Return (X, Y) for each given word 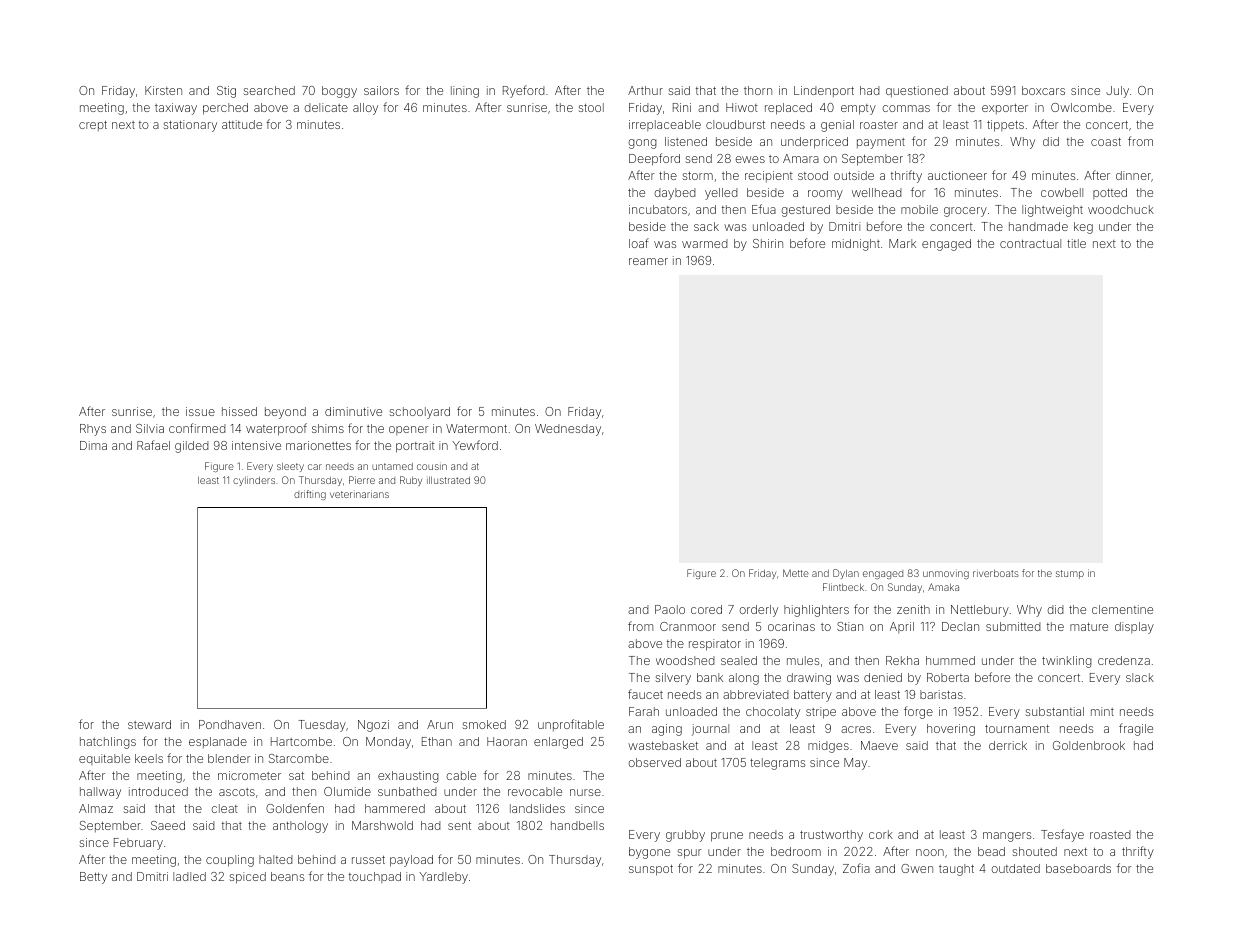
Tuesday (322, 726)
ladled (189, 876)
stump (1070, 574)
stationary (190, 126)
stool (591, 107)
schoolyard (420, 413)
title (1076, 243)
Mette (796, 573)
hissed (239, 411)
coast (1106, 142)
